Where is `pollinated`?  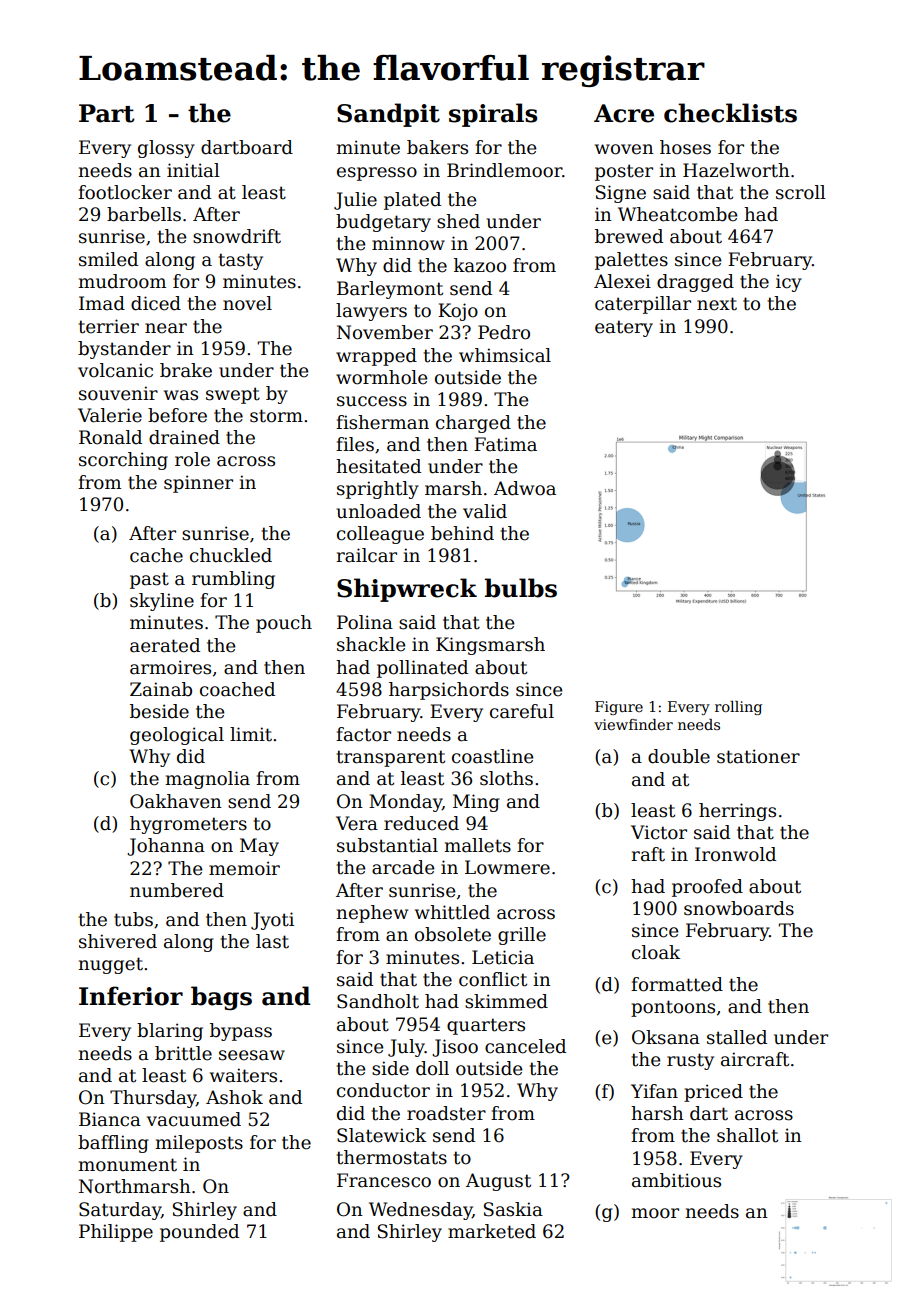
pollinated is located at coordinates (422, 669).
